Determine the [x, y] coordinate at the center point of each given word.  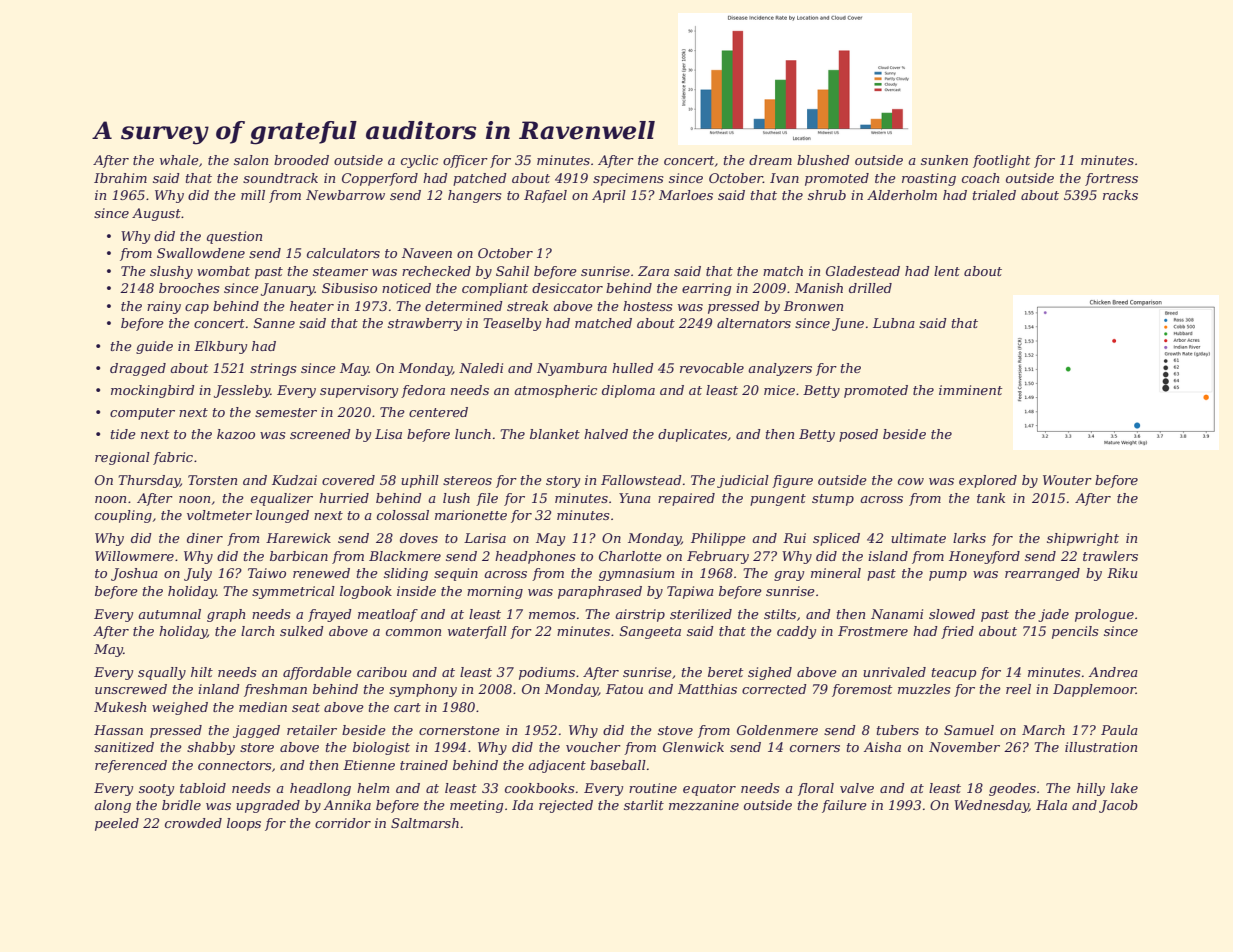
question [234, 237]
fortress [1111, 179]
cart [407, 707]
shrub [827, 195]
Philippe [718, 539]
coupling [123, 516]
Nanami [897, 614]
